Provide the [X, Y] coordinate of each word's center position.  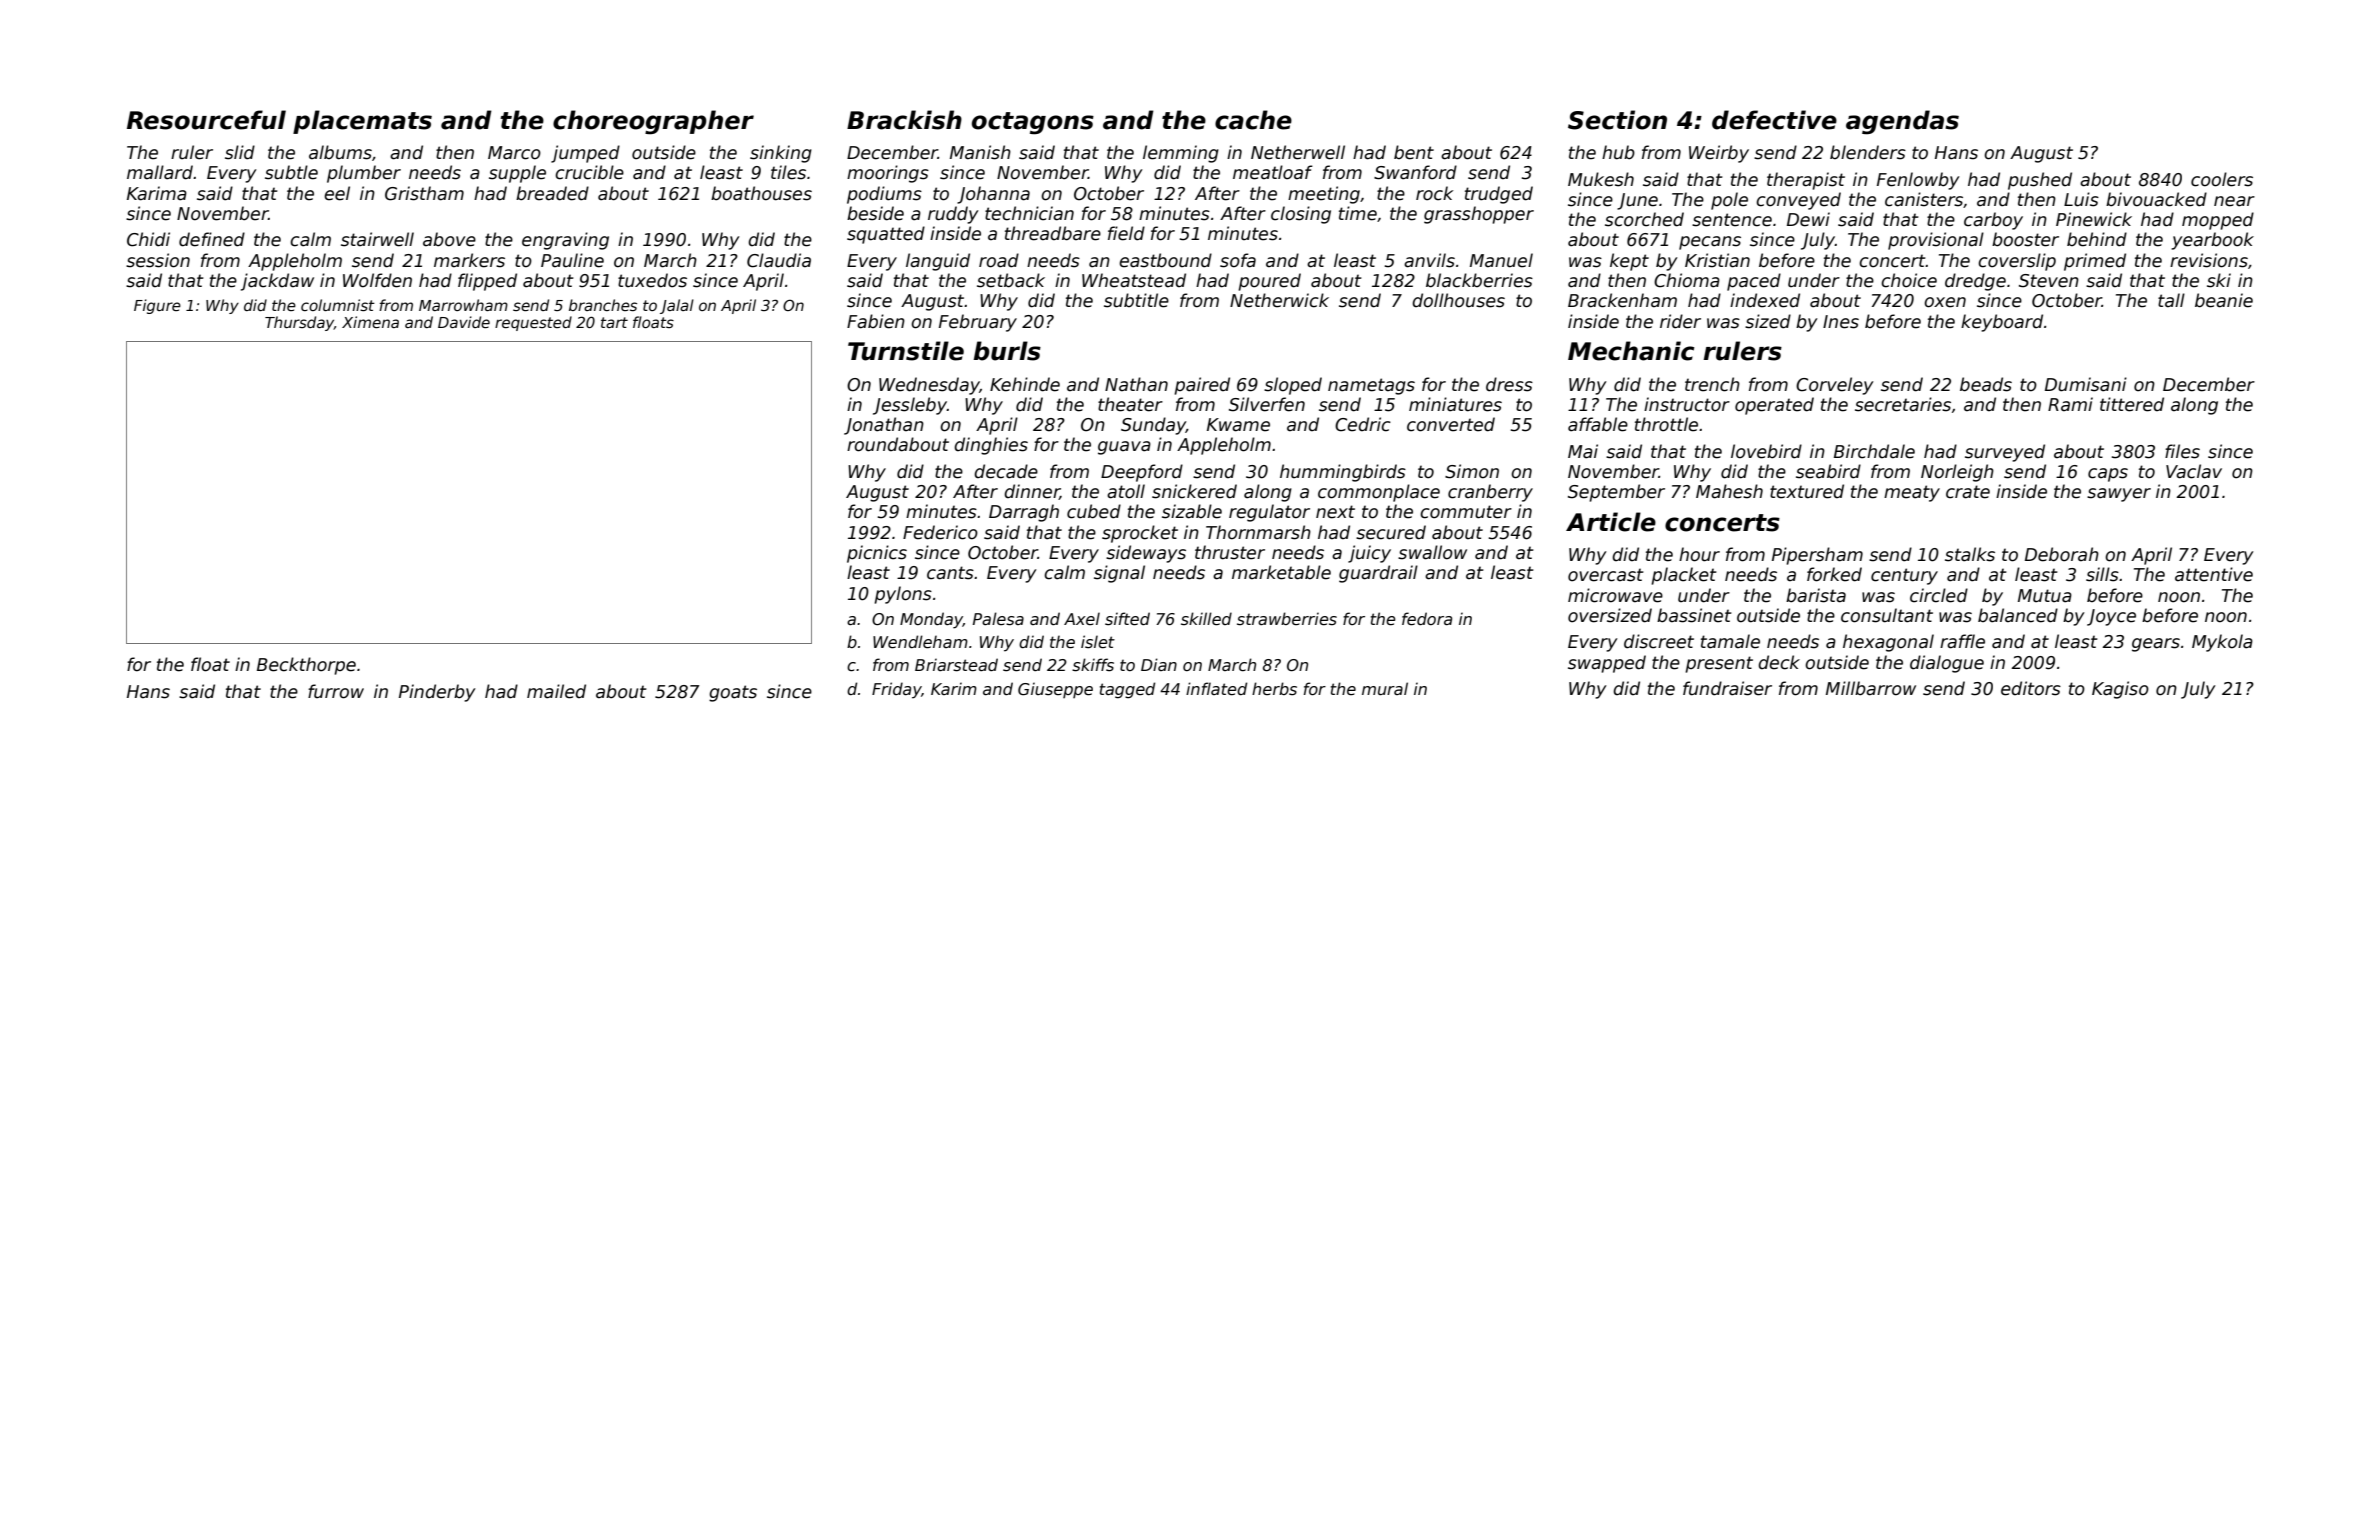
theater [1130, 404]
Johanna [993, 195]
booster [2025, 239]
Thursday [299, 323]
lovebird [1766, 451]
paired [1202, 386]
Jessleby [910, 406]
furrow [336, 691]
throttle [1666, 424]
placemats [362, 122]
